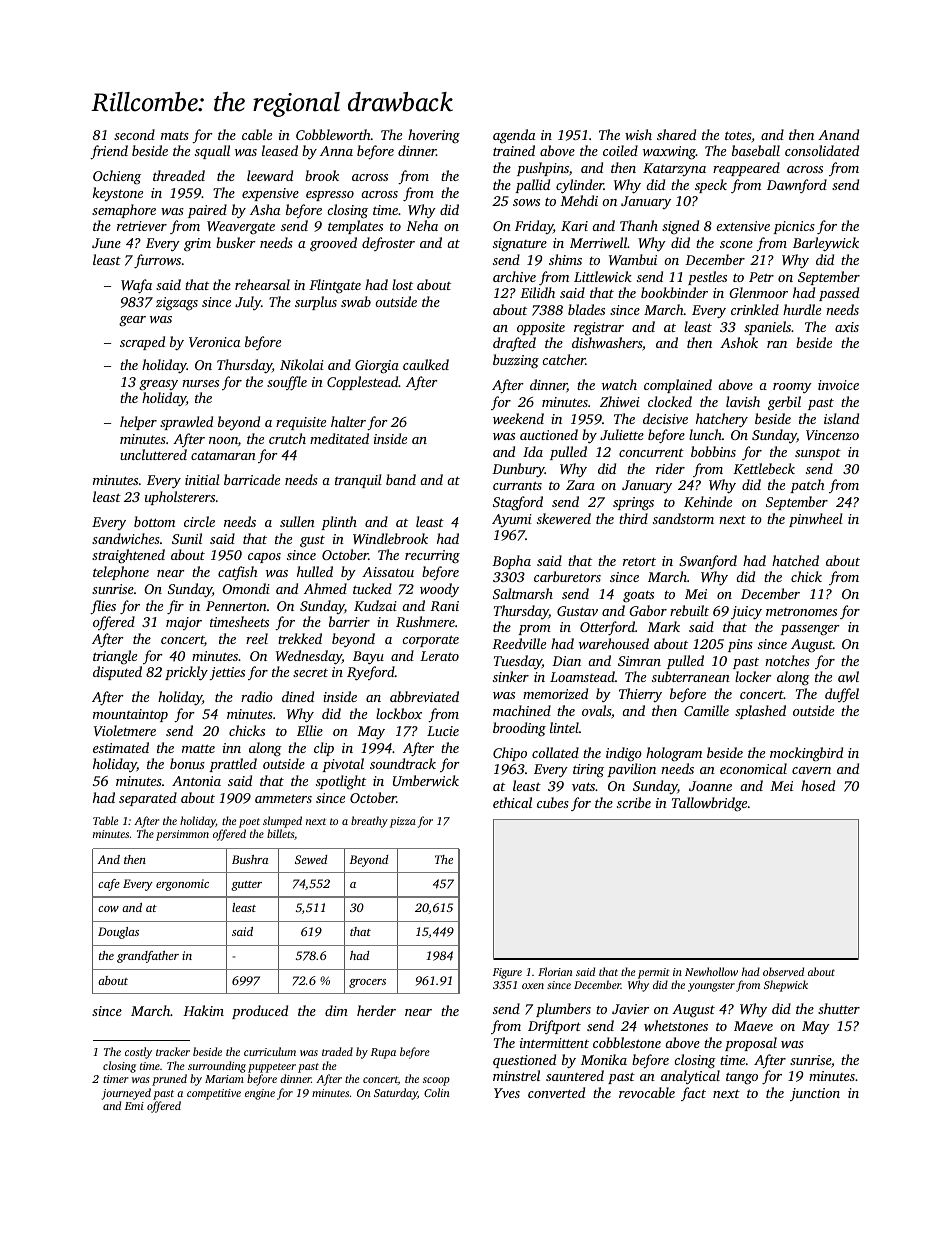 This screenshot has width=952, height=1233. Describe the element at coordinates (838, 134) in the screenshot. I see `Anand` at that location.
